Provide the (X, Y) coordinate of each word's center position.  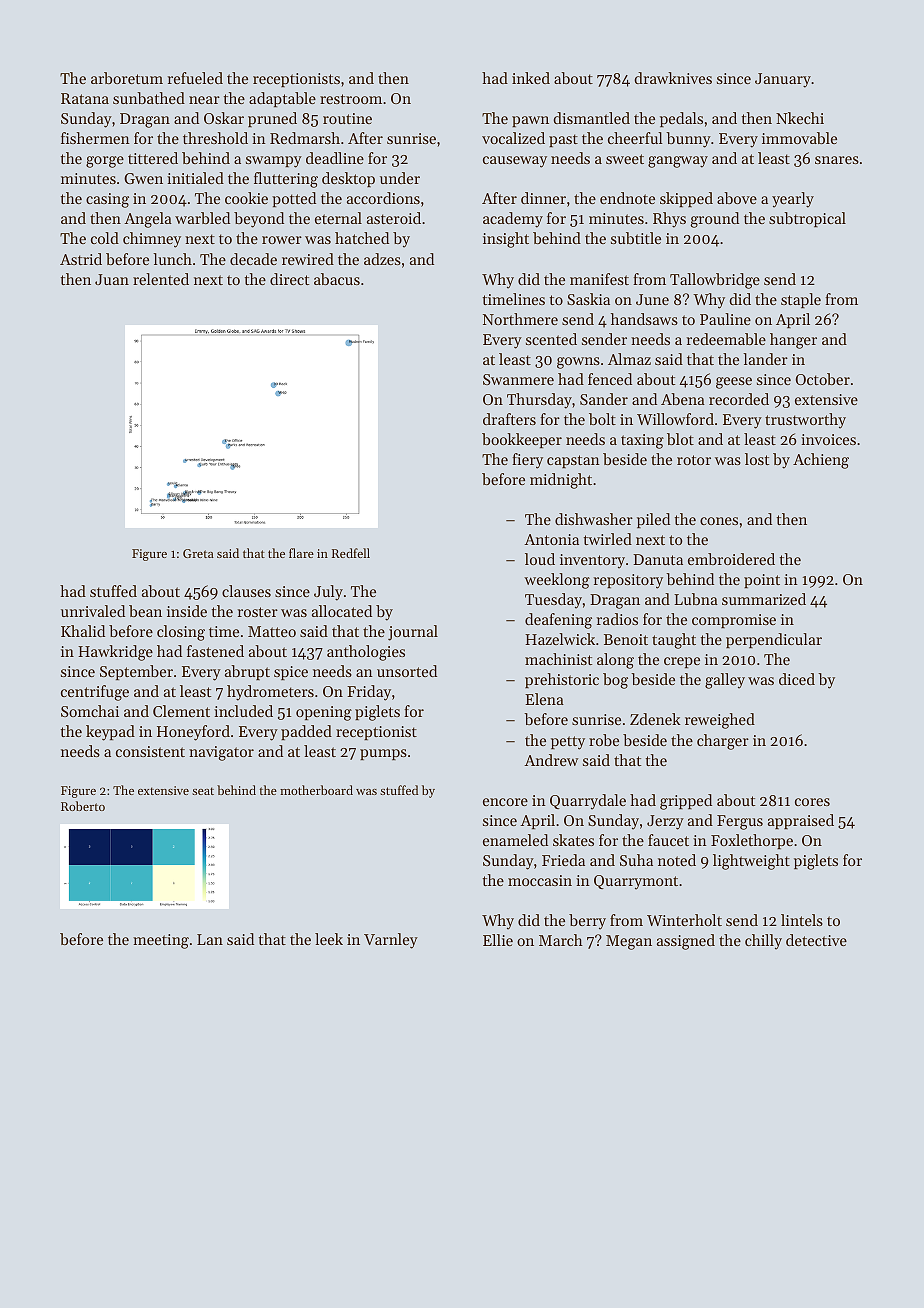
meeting (161, 941)
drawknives (673, 78)
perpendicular (774, 640)
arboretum (127, 78)
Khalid (83, 631)
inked (531, 78)
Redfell (351, 553)
